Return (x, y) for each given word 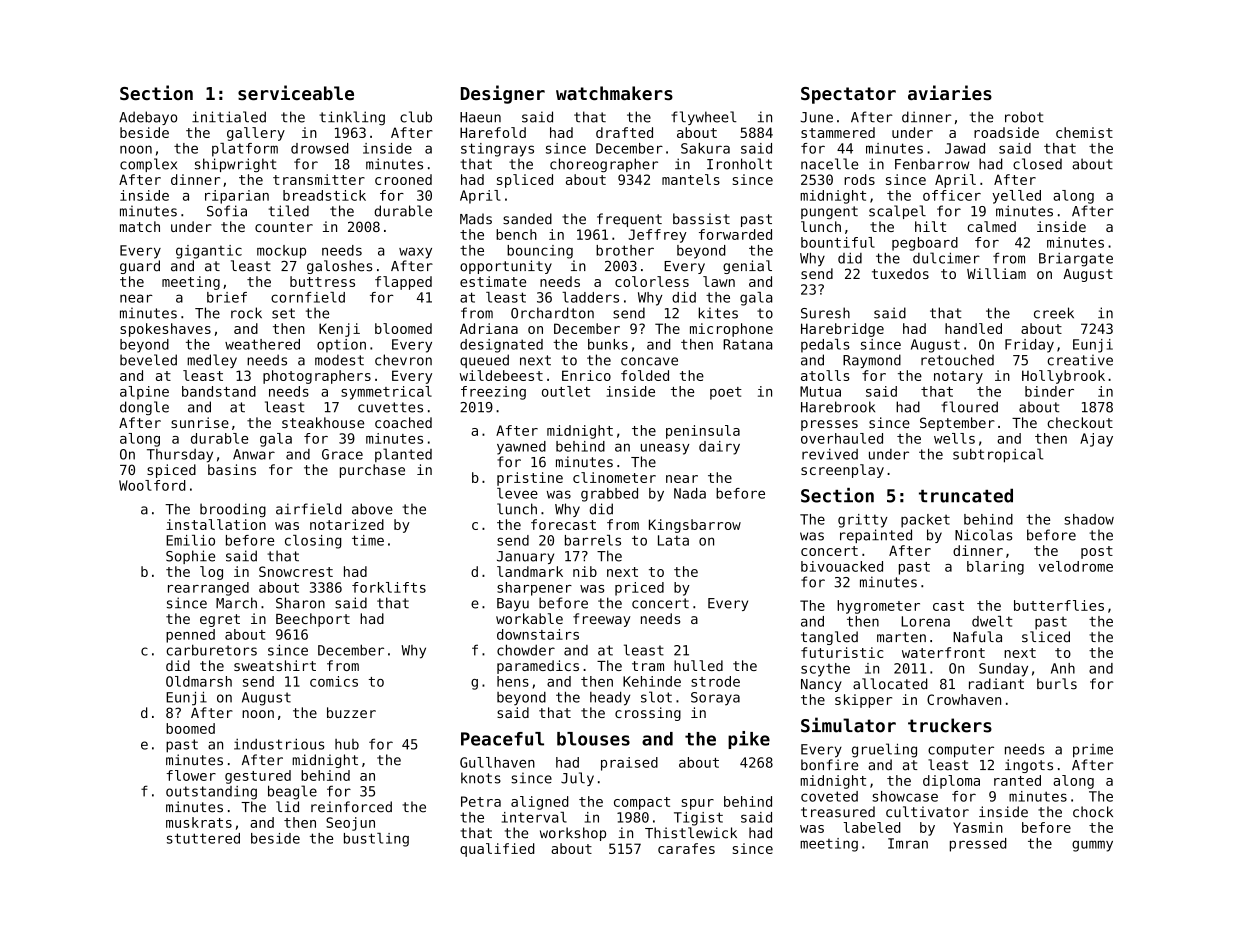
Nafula (977, 637)
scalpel (897, 212)
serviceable (296, 92)
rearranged (208, 589)
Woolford (152, 485)
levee (517, 493)
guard (140, 267)
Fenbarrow (932, 164)
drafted (624, 132)
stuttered (203, 838)
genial (747, 267)
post (1097, 552)
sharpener (534, 589)
